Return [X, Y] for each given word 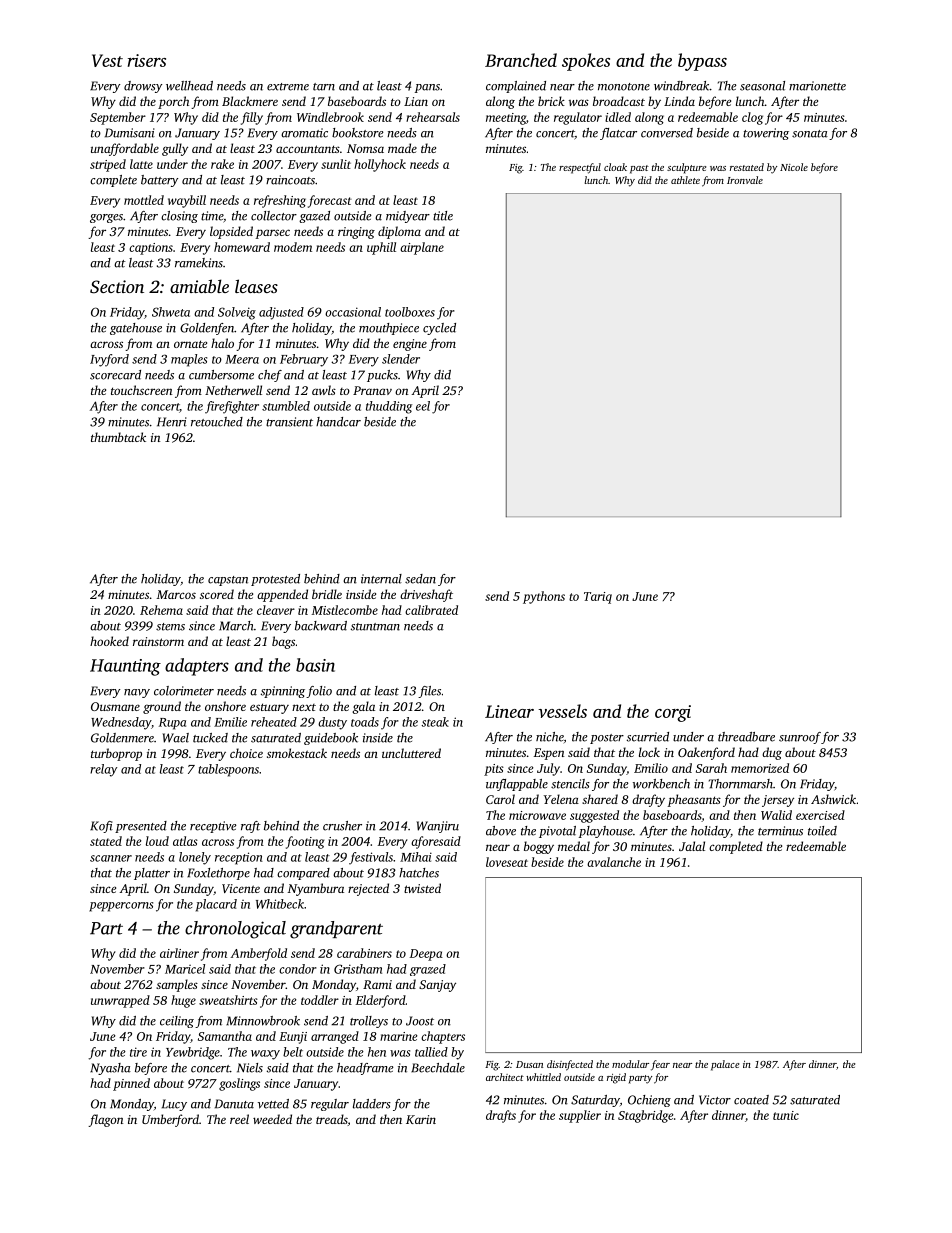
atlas [185, 841]
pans [427, 88]
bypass [702, 62]
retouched [217, 422]
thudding [389, 407]
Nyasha [110, 1069]
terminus [780, 831]
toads [365, 722]
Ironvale [745, 180]
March [236, 626]
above [501, 831]
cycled [439, 329]
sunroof [800, 738]
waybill [187, 201]
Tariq [598, 598]
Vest [107, 60]
